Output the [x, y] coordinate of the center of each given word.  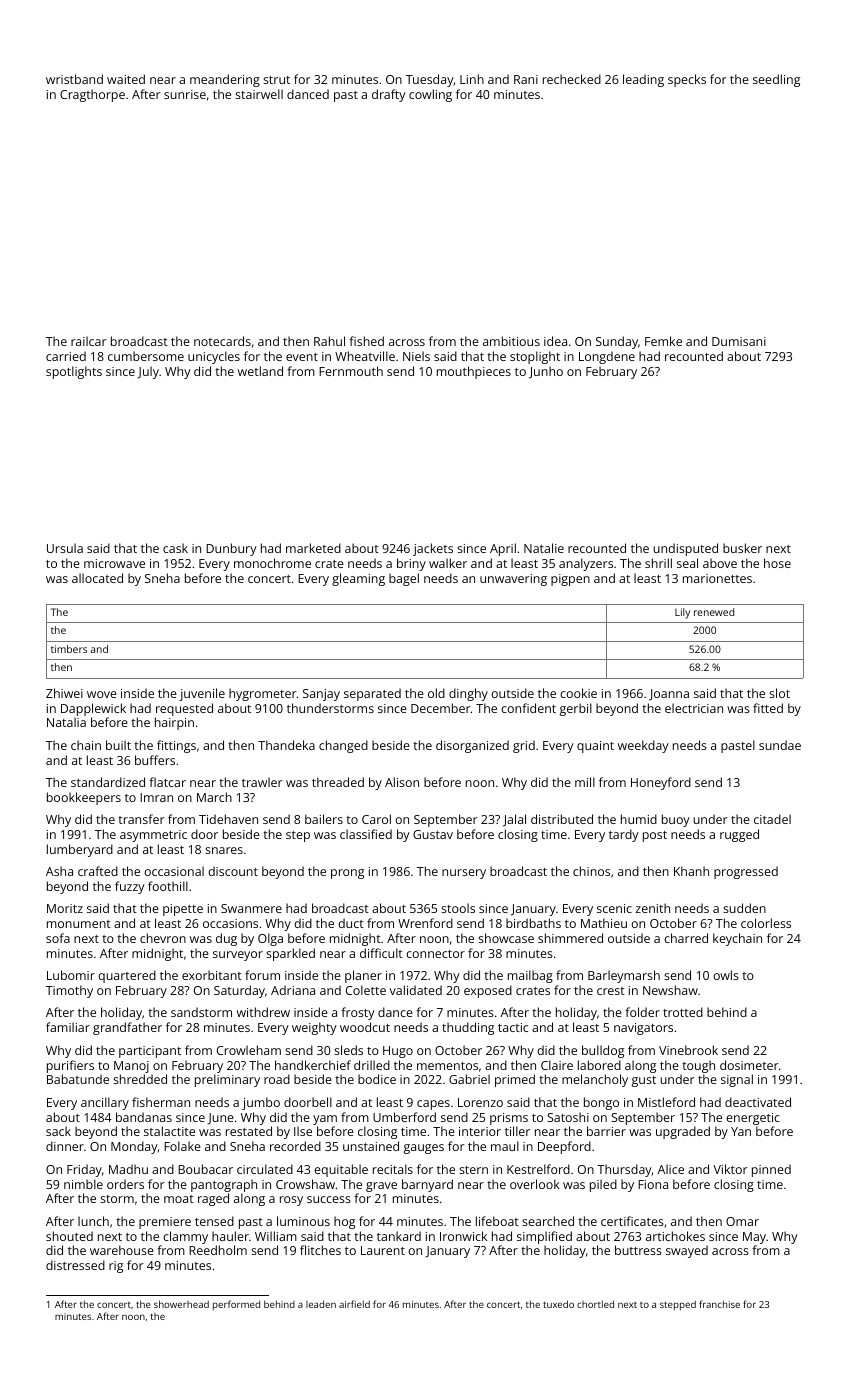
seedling [776, 80]
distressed [75, 1265]
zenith [653, 908]
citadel [772, 819]
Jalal [514, 820]
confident [528, 708]
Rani [526, 79]
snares [224, 850]
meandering [225, 80]
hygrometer [263, 694]
